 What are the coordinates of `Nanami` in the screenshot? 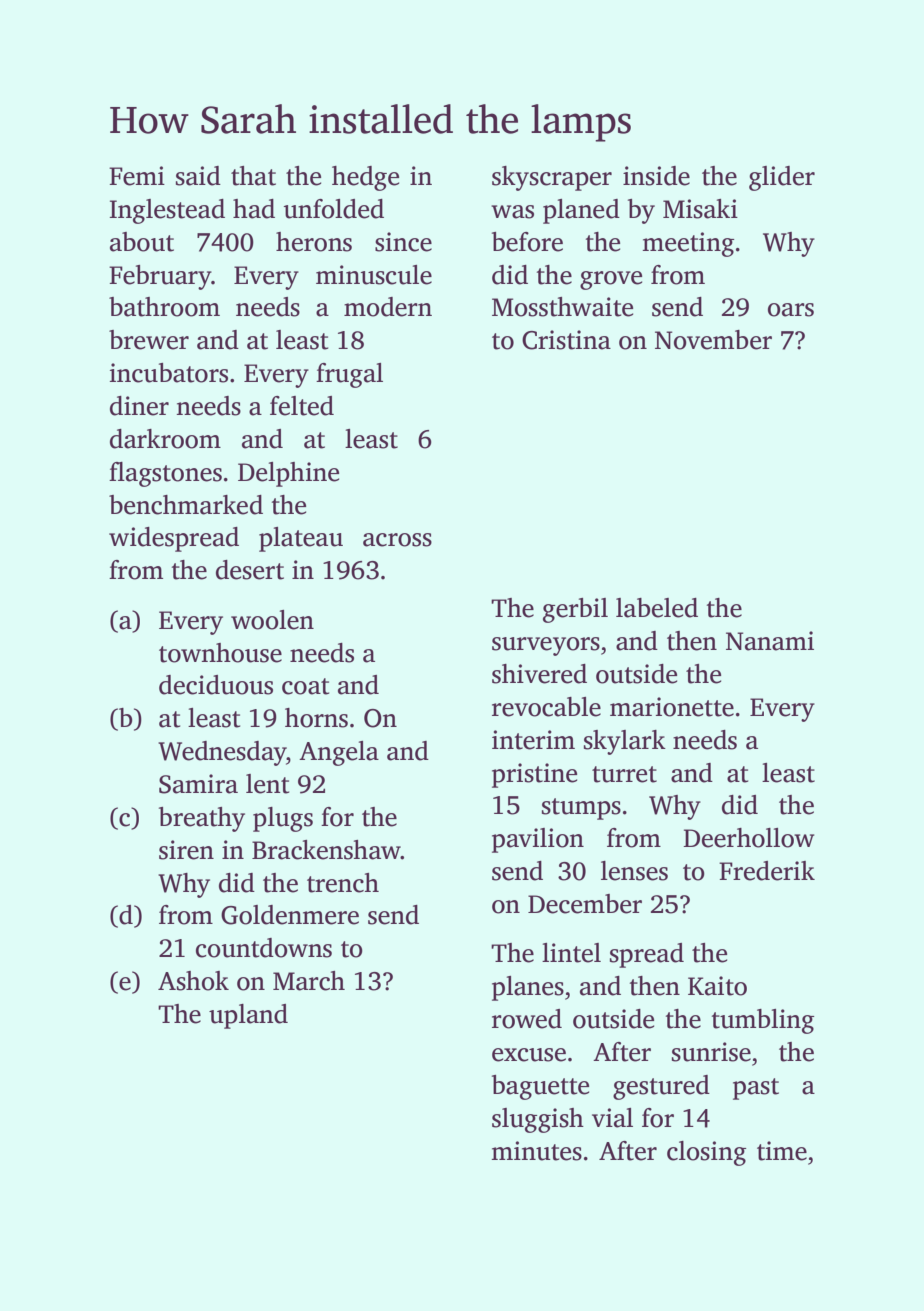 It's located at (770, 641).
